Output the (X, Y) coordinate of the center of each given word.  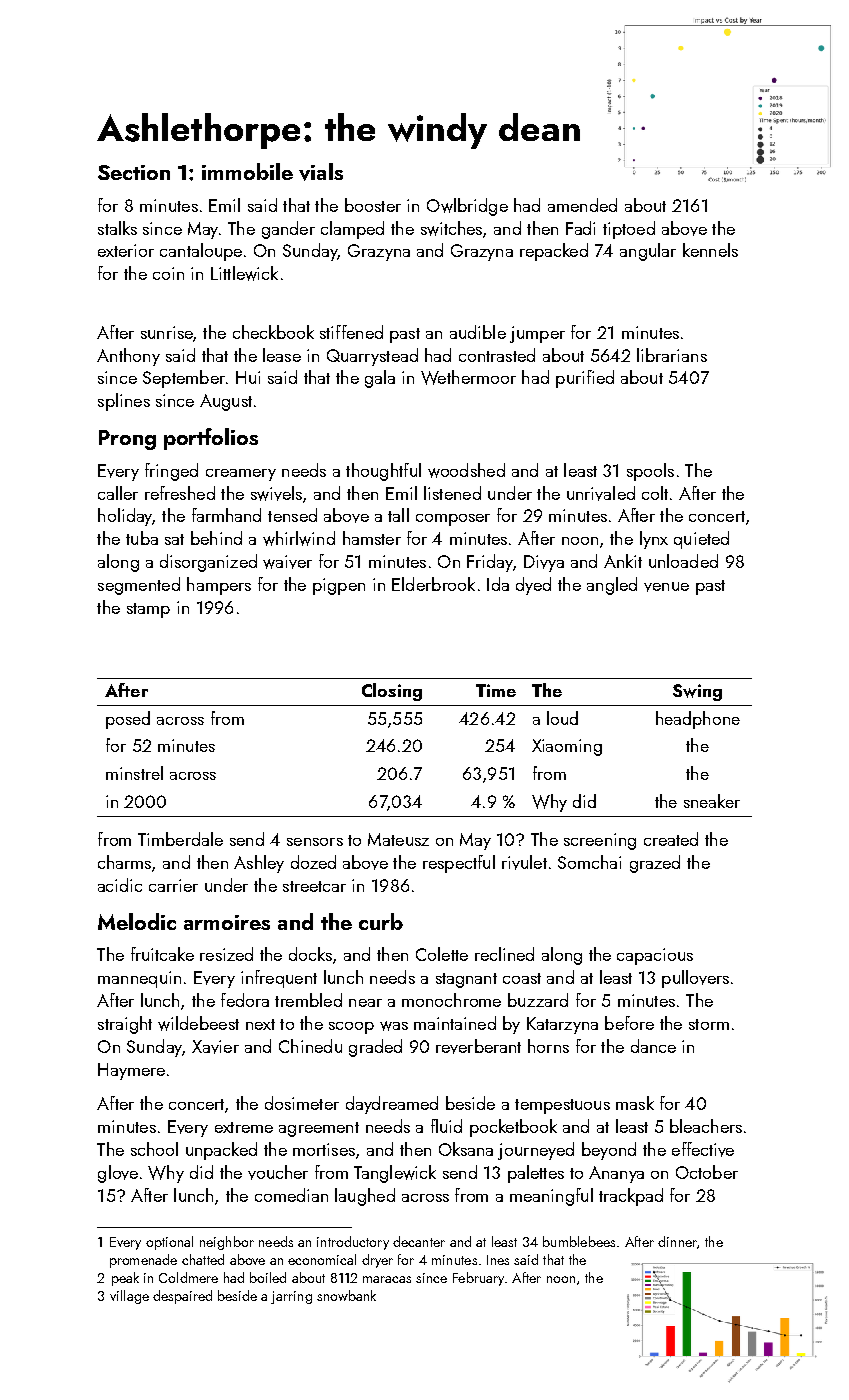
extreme (244, 1127)
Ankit (623, 561)
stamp (148, 610)
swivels (276, 493)
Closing (392, 692)
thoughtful (383, 472)
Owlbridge (467, 207)
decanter (419, 1241)
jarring (291, 1297)
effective (703, 1149)
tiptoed (629, 230)
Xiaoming (567, 747)
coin (168, 273)
